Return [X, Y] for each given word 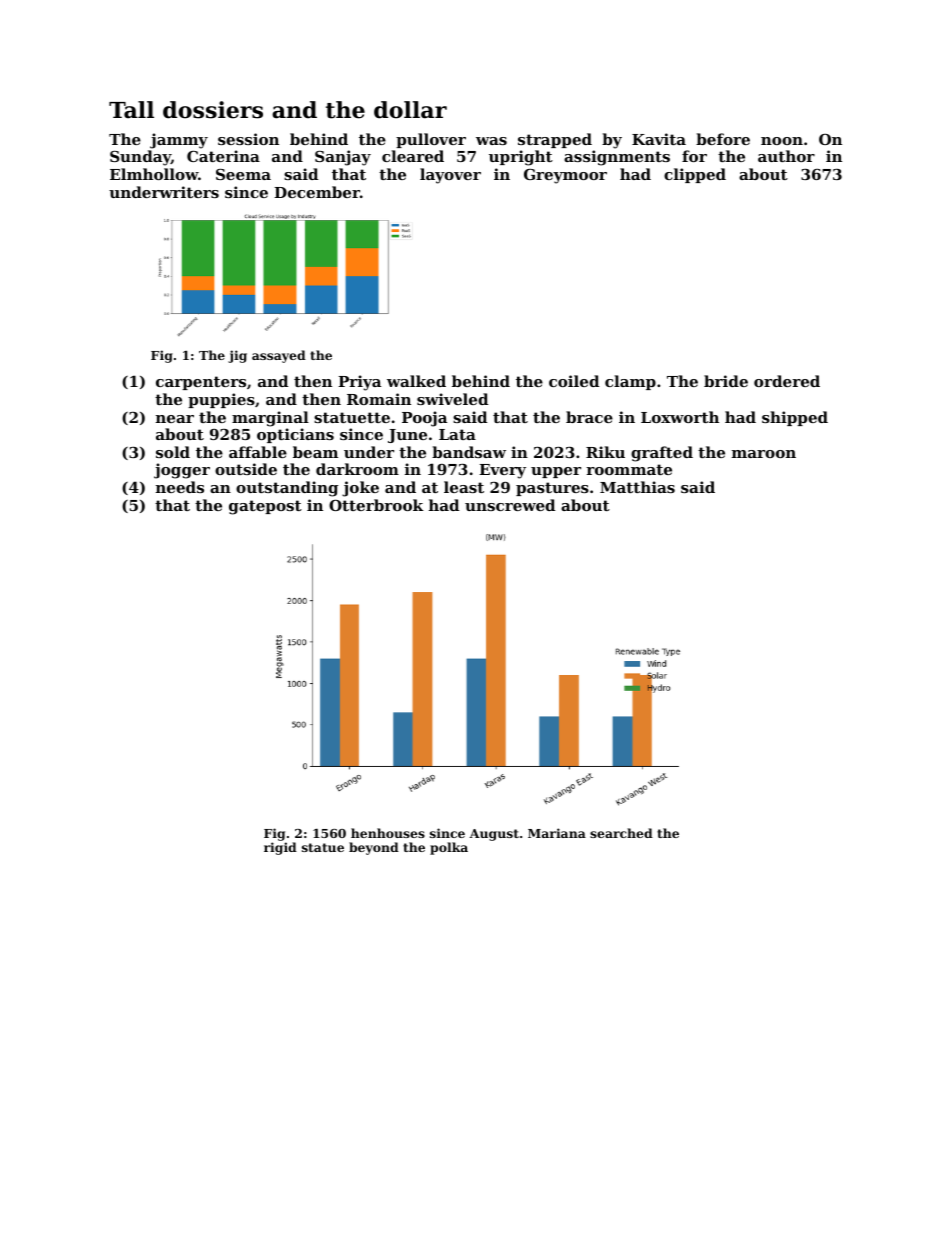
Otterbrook [376, 505]
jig [237, 356]
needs [180, 487]
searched [621, 833]
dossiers [213, 110]
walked [416, 381]
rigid [280, 848]
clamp [630, 382]
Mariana [557, 833]
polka [449, 848]
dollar [410, 110]
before [723, 139]
